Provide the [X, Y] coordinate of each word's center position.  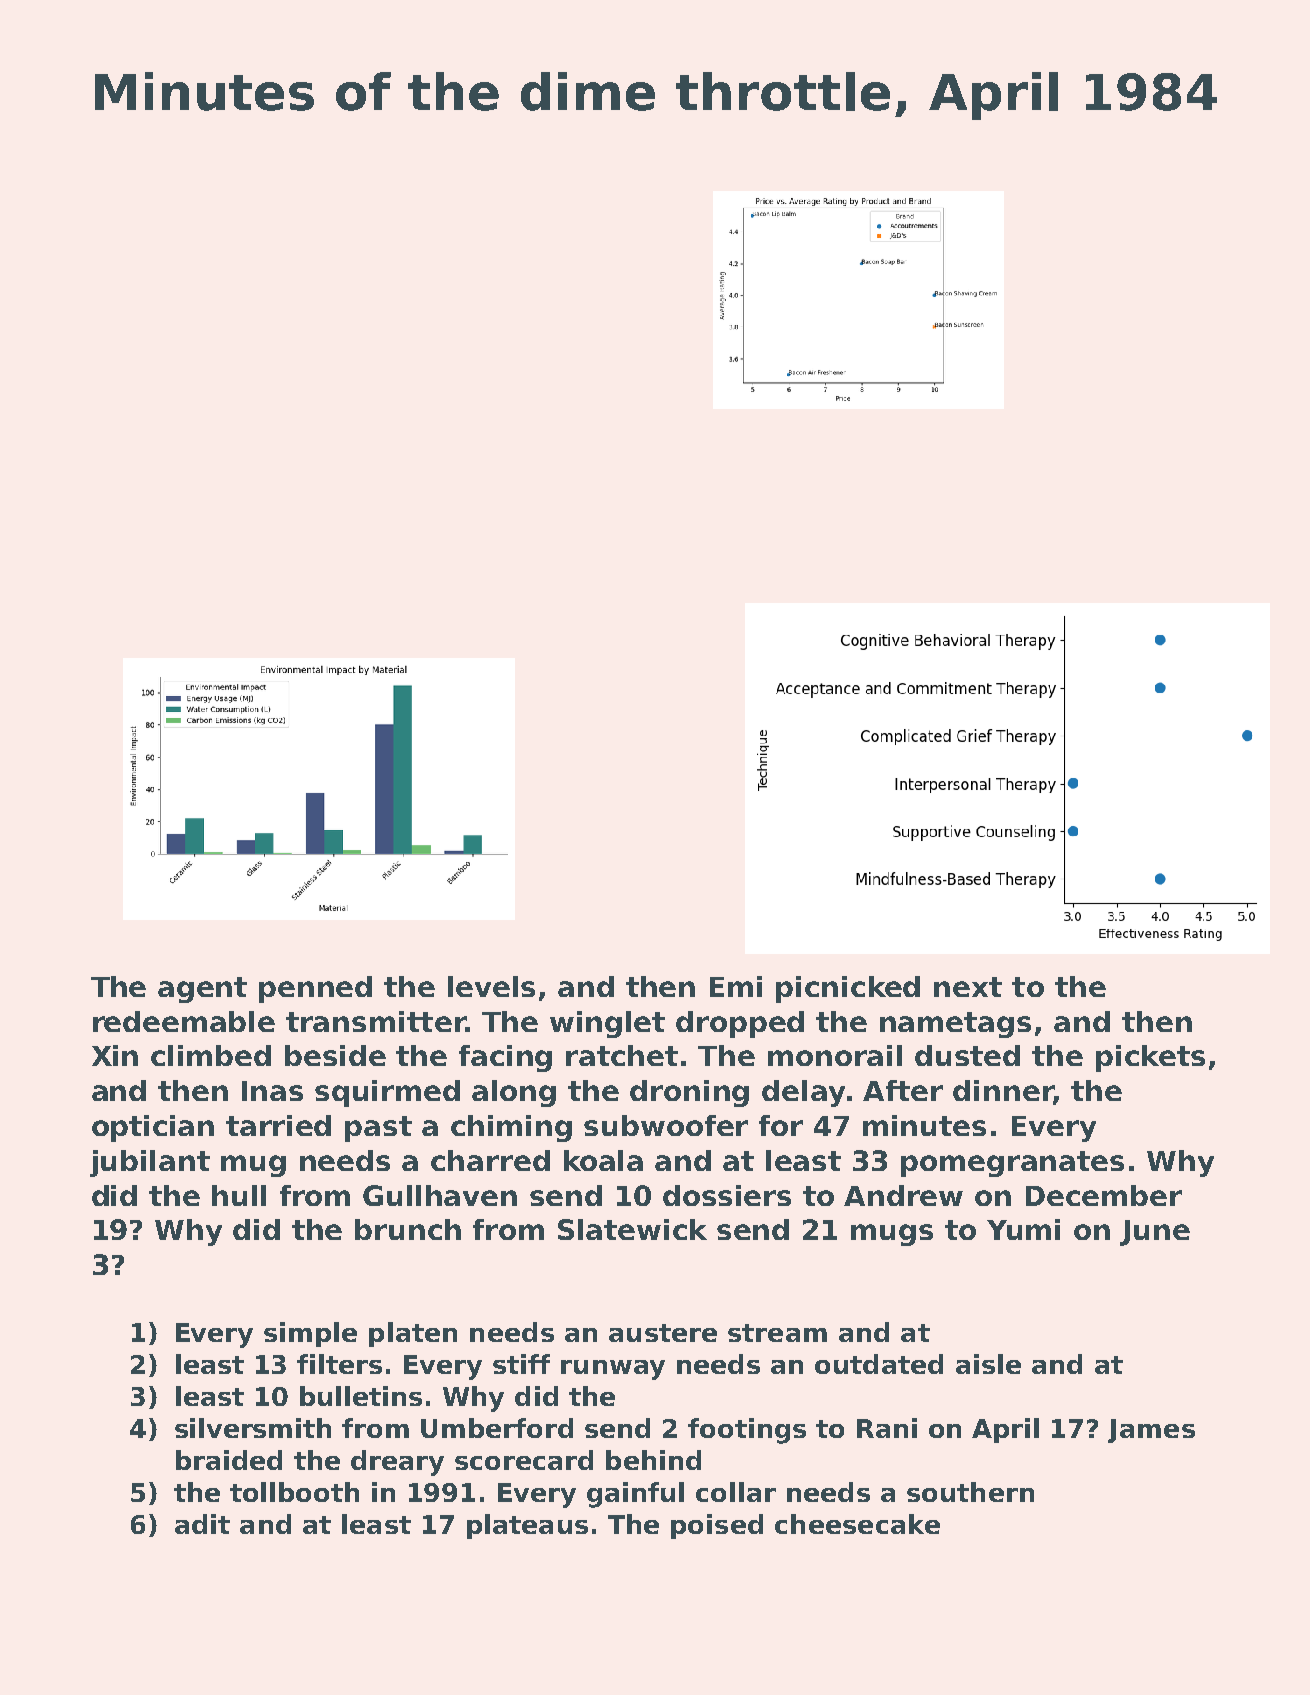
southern [970, 1492]
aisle [988, 1364]
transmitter [376, 1021]
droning [689, 1093]
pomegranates [1012, 1164]
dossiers [727, 1195]
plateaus [527, 1526]
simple [310, 1334]
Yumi [1023, 1229]
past [378, 1129]
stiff [521, 1364]
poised [717, 1526]
